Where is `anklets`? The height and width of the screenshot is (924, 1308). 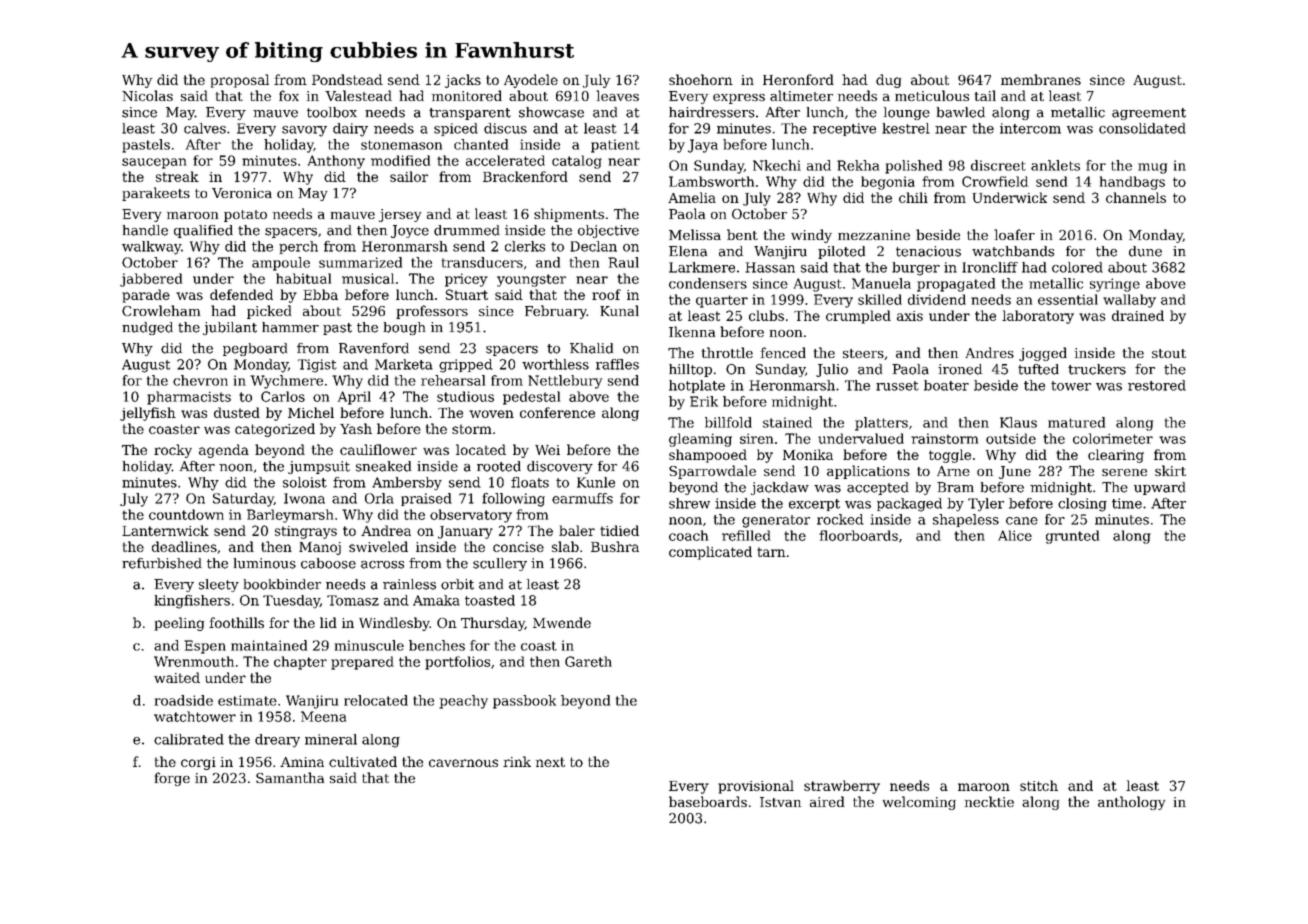 anklets is located at coordinates (1055, 165).
